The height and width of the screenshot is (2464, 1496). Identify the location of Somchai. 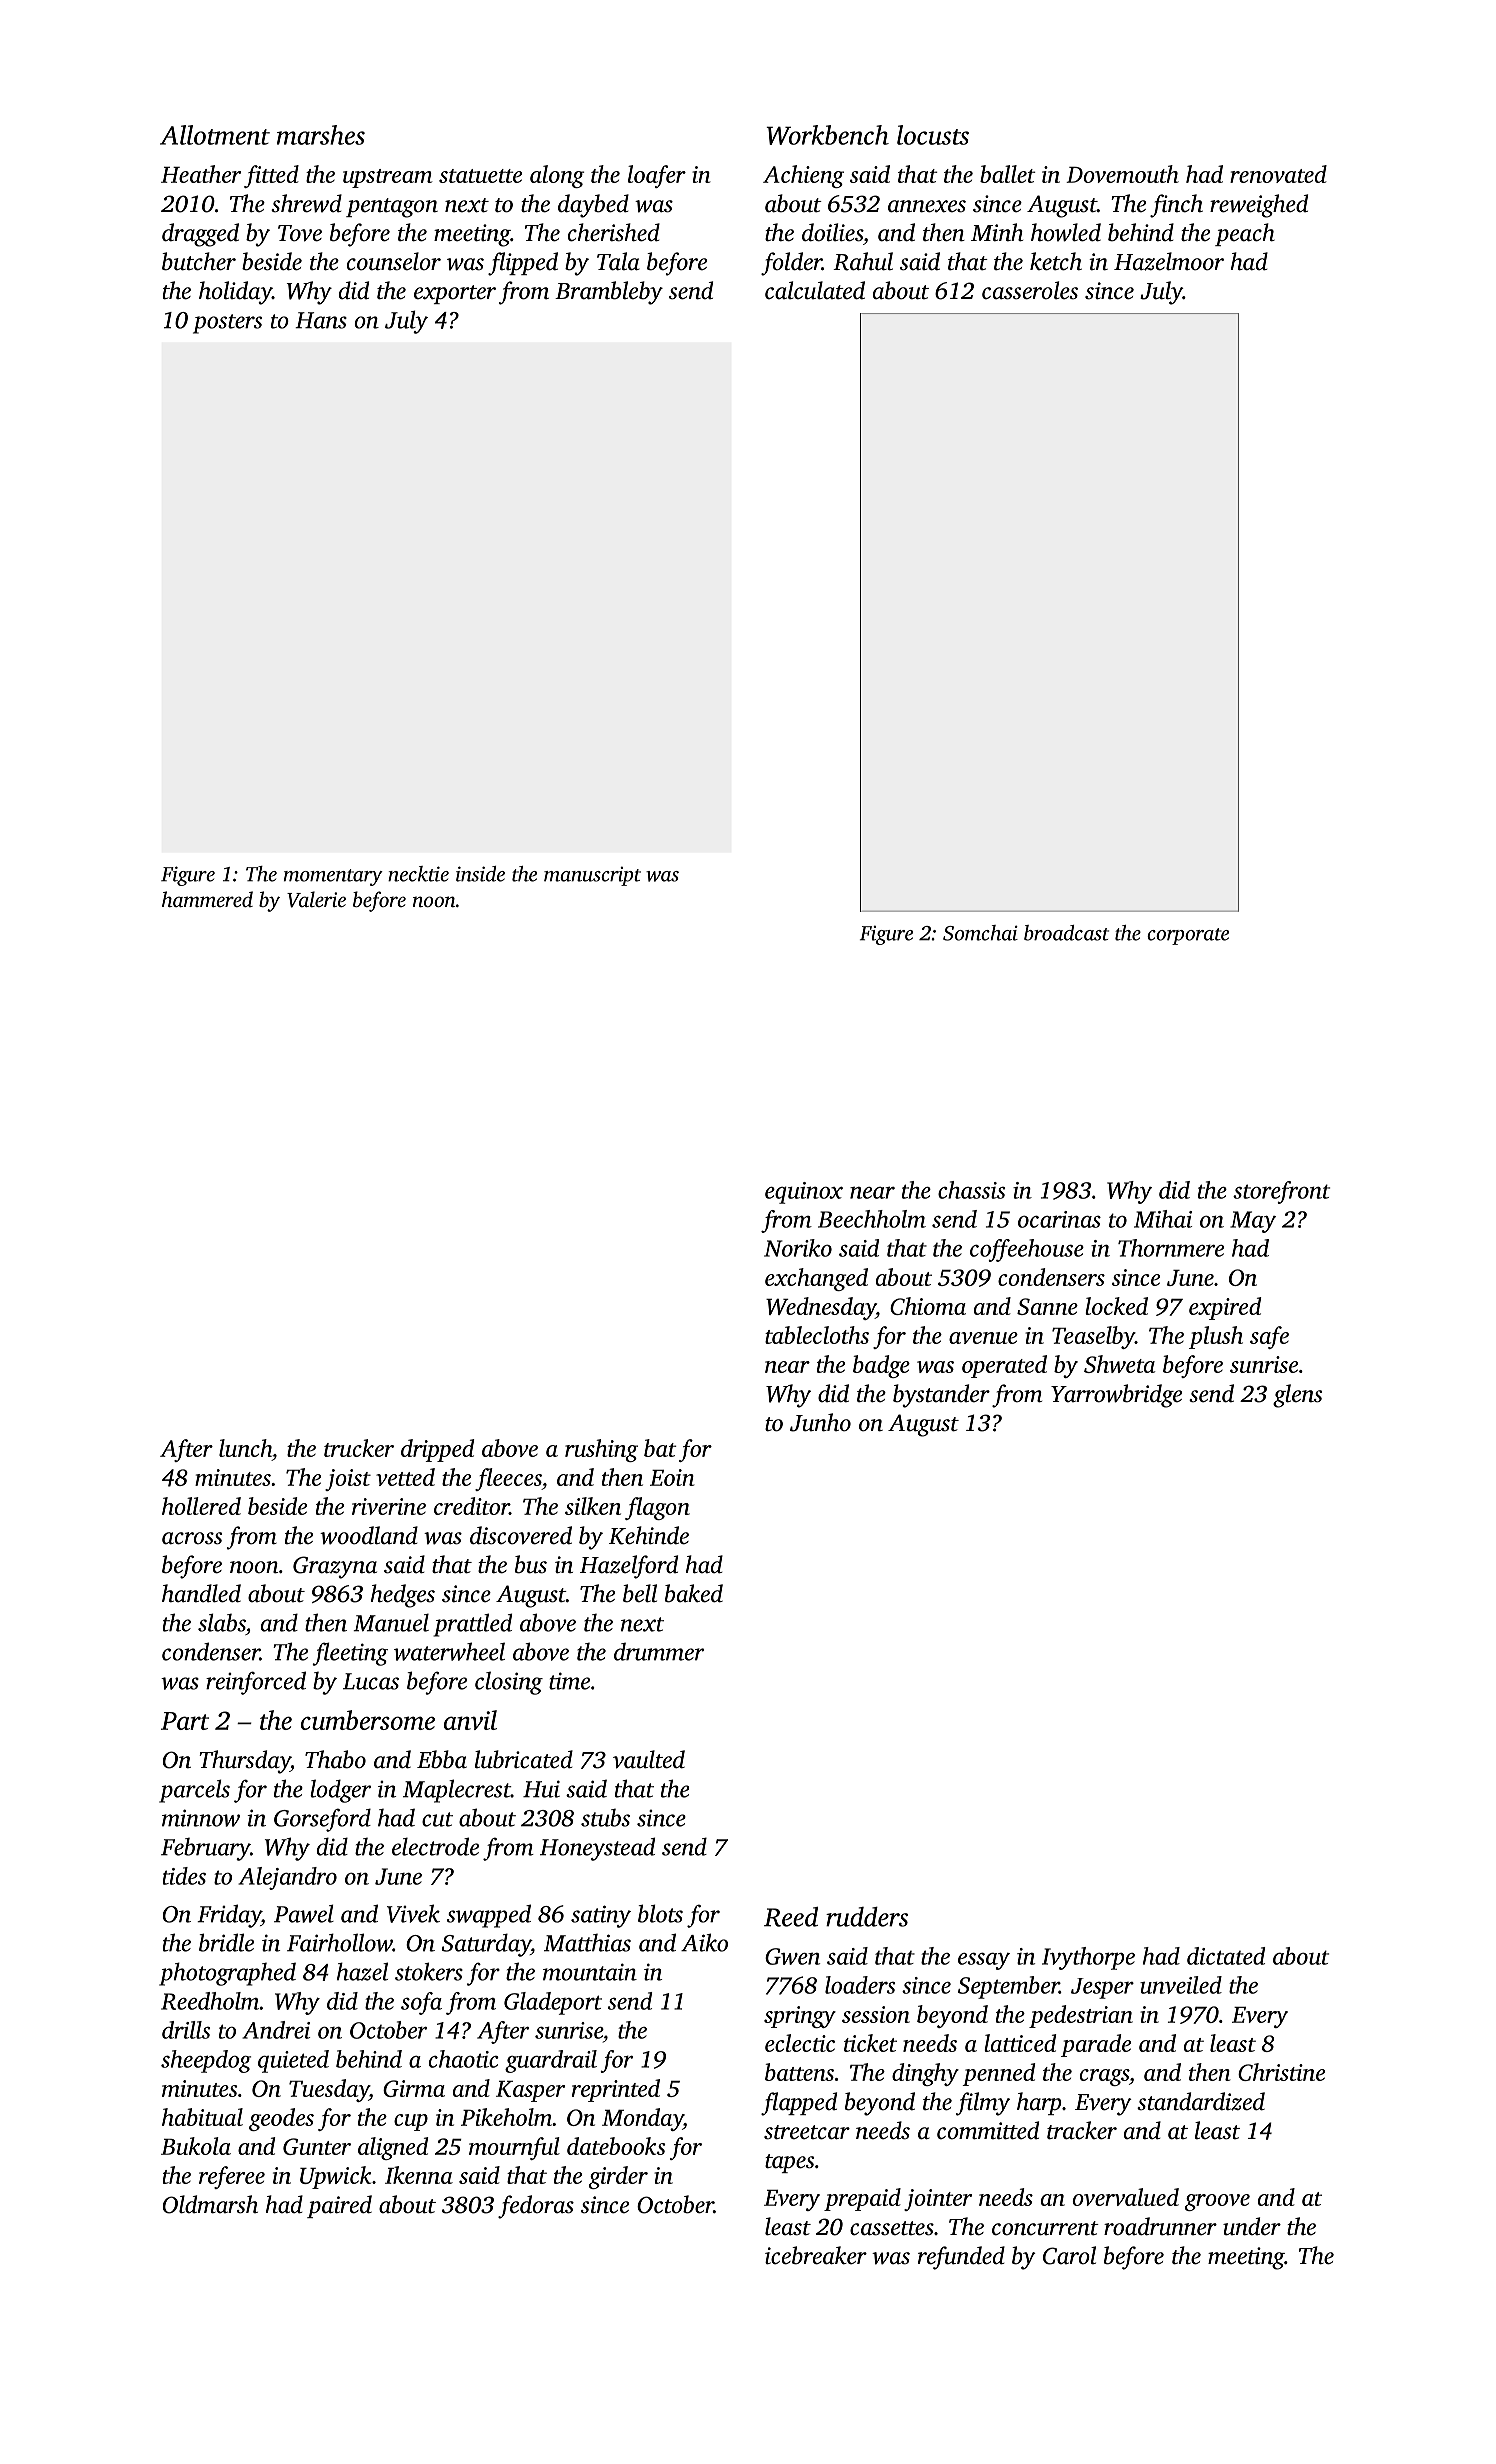
(980, 933).
